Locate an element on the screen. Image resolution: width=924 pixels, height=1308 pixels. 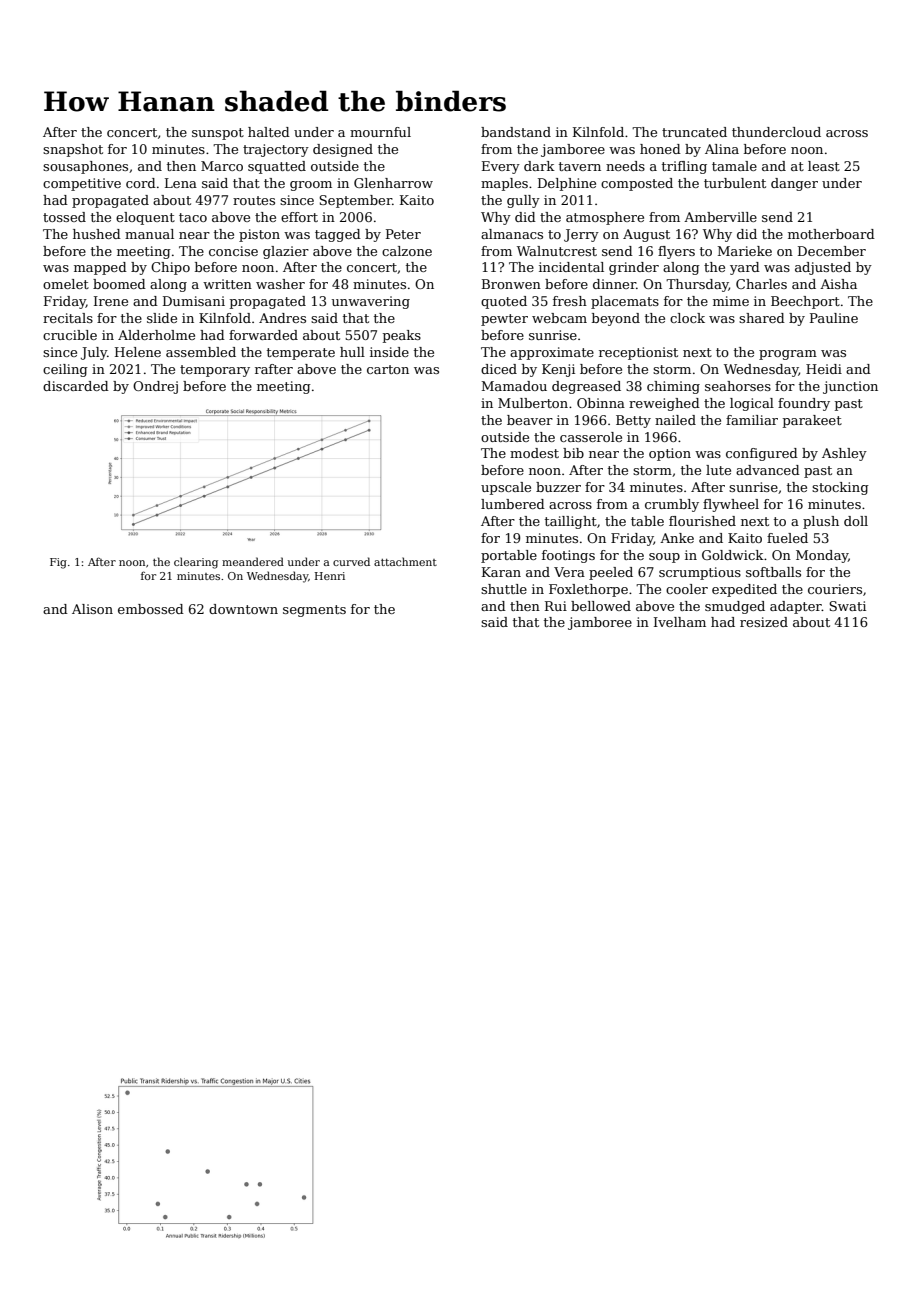
Foxlethorpe is located at coordinates (588, 590).
